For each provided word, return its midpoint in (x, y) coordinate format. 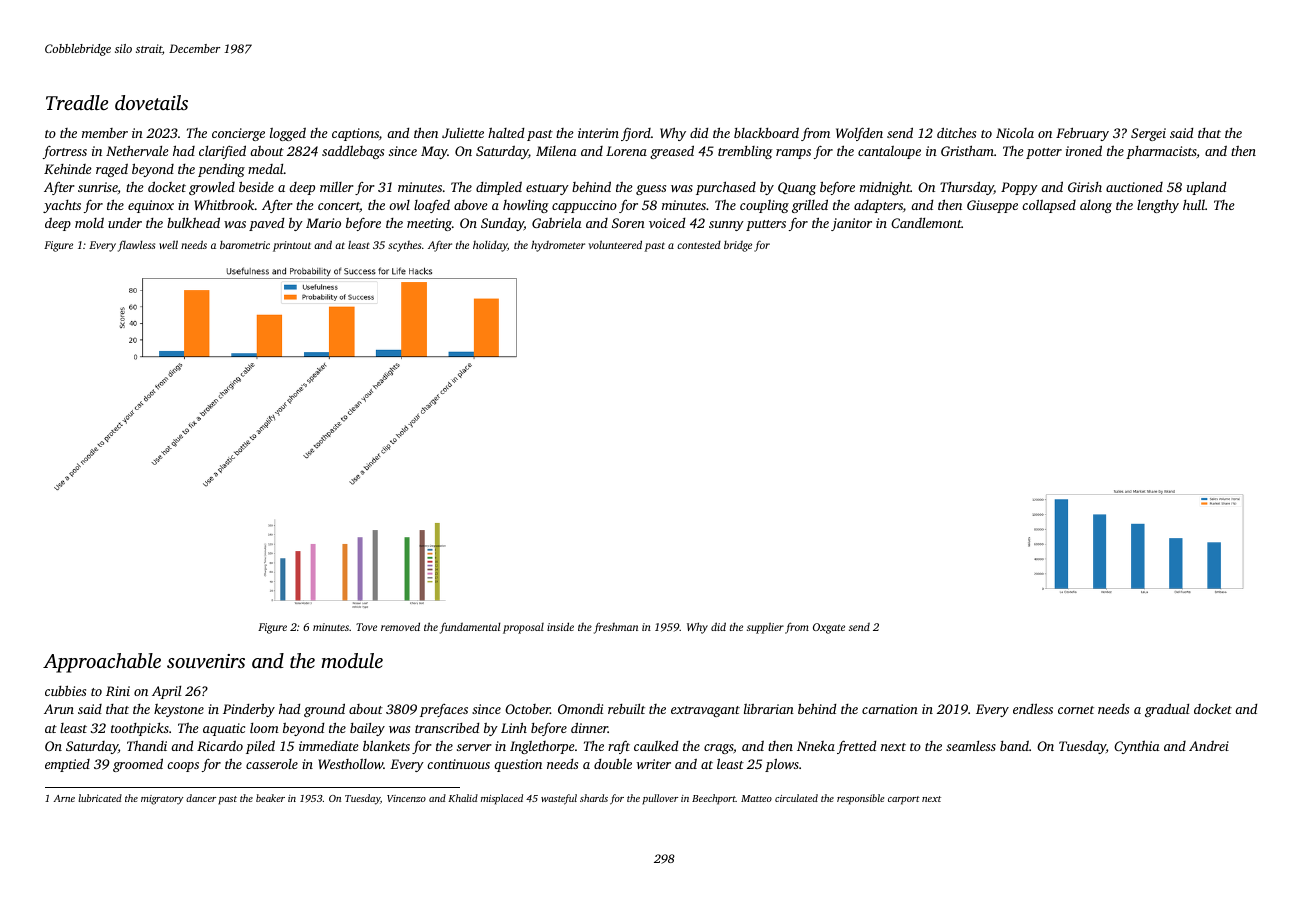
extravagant (705, 711)
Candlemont (926, 223)
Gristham (967, 150)
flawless (136, 246)
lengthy (1158, 206)
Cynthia (1137, 747)
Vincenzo (406, 798)
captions (355, 134)
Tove (366, 627)
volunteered (615, 244)
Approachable (102, 663)
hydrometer (558, 246)
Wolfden (859, 134)
